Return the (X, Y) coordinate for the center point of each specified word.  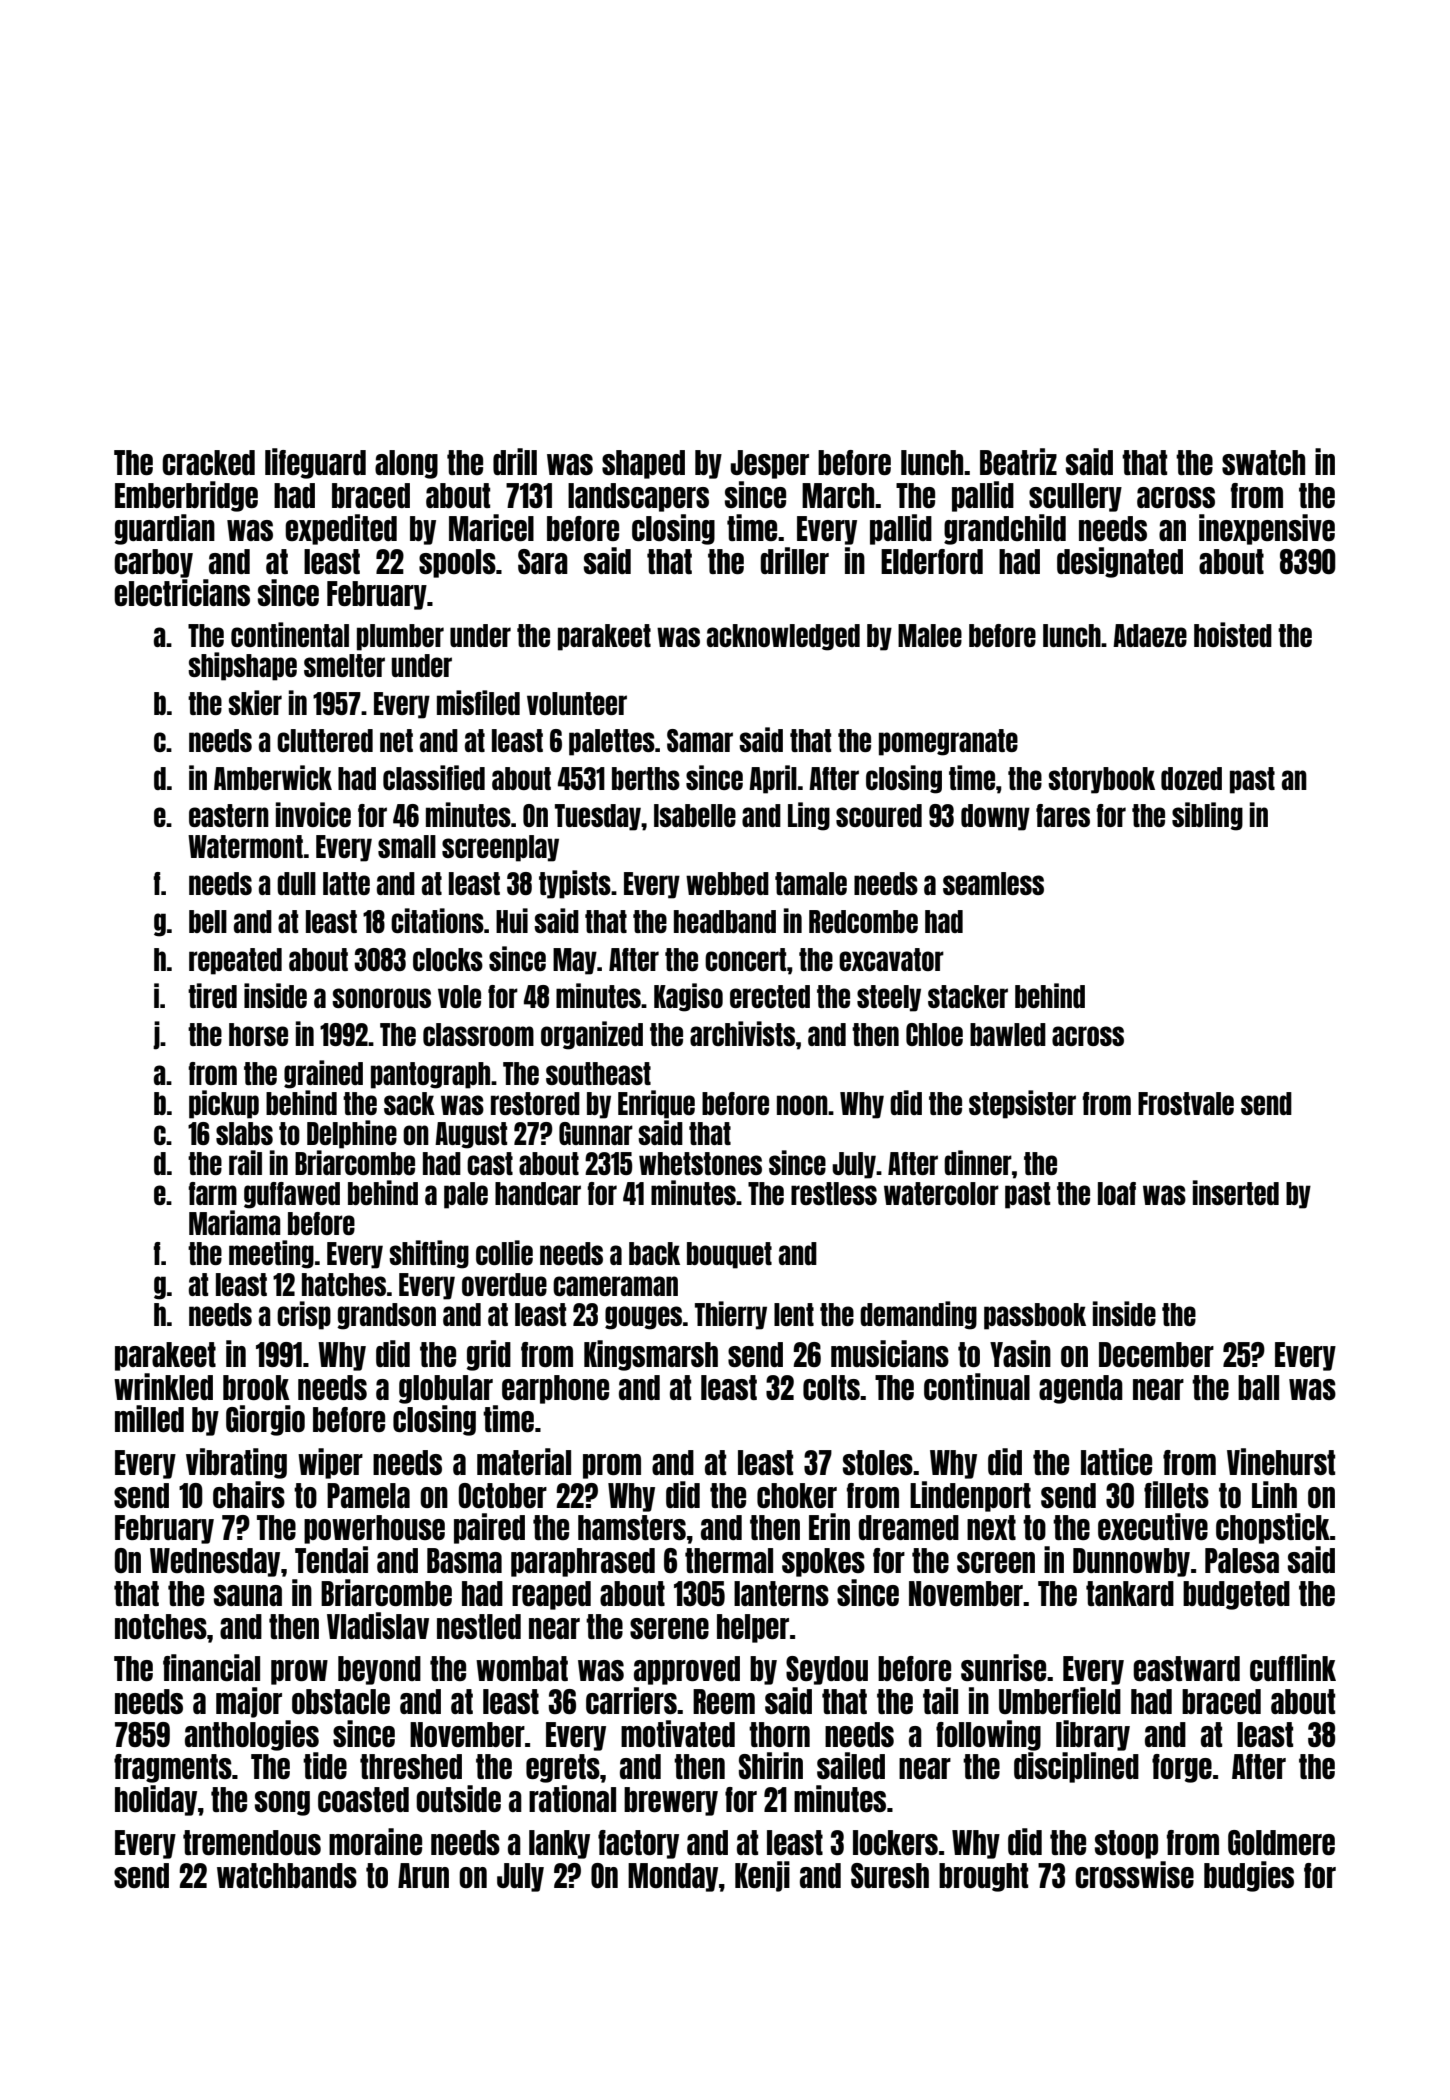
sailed (851, 1765)
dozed (1191, 778)
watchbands (287, 1875)
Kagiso (688, 997)
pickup (224, 1104)
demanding (918, 1315)
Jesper (770, 464)
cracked (208, 462)
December (1156, 1354)
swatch (1263, 462)
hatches (344, 1284)
